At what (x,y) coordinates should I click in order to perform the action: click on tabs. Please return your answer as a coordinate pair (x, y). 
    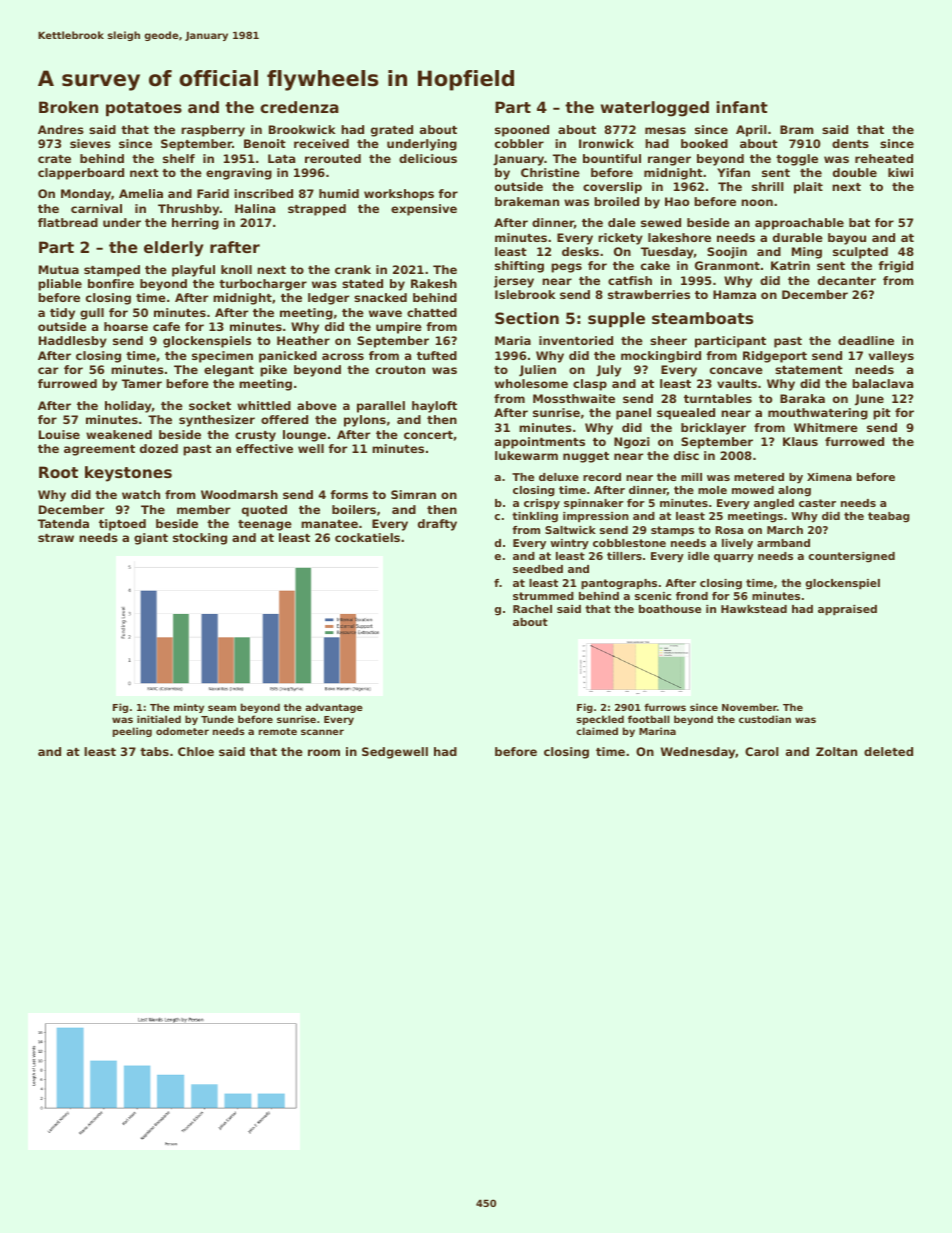
    Looking at the image, I should click on (154, 751).
